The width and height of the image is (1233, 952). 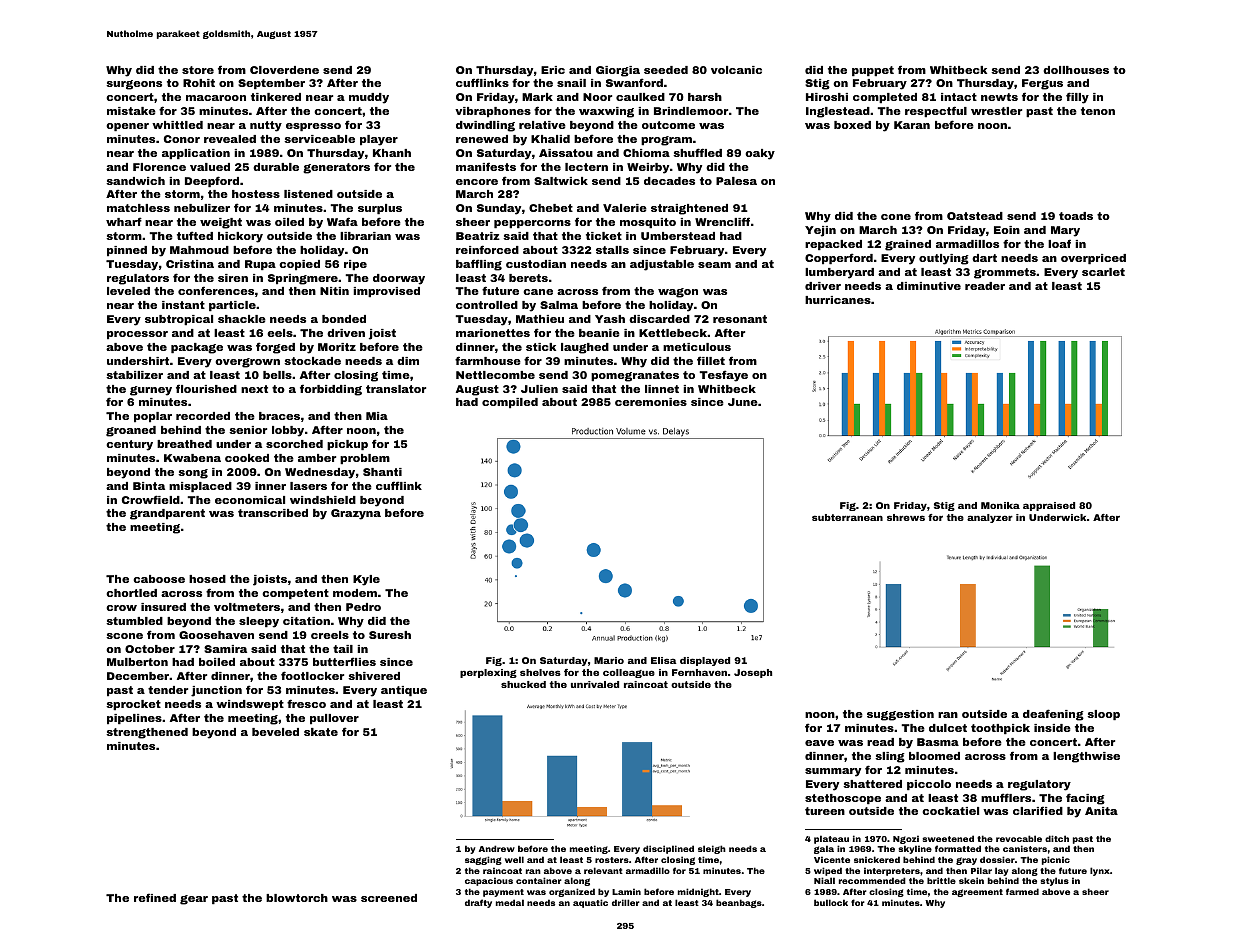 What do you see at coordinates (753, 673) in the image?
I see `Joseph` at bounding box center [753, 673].
